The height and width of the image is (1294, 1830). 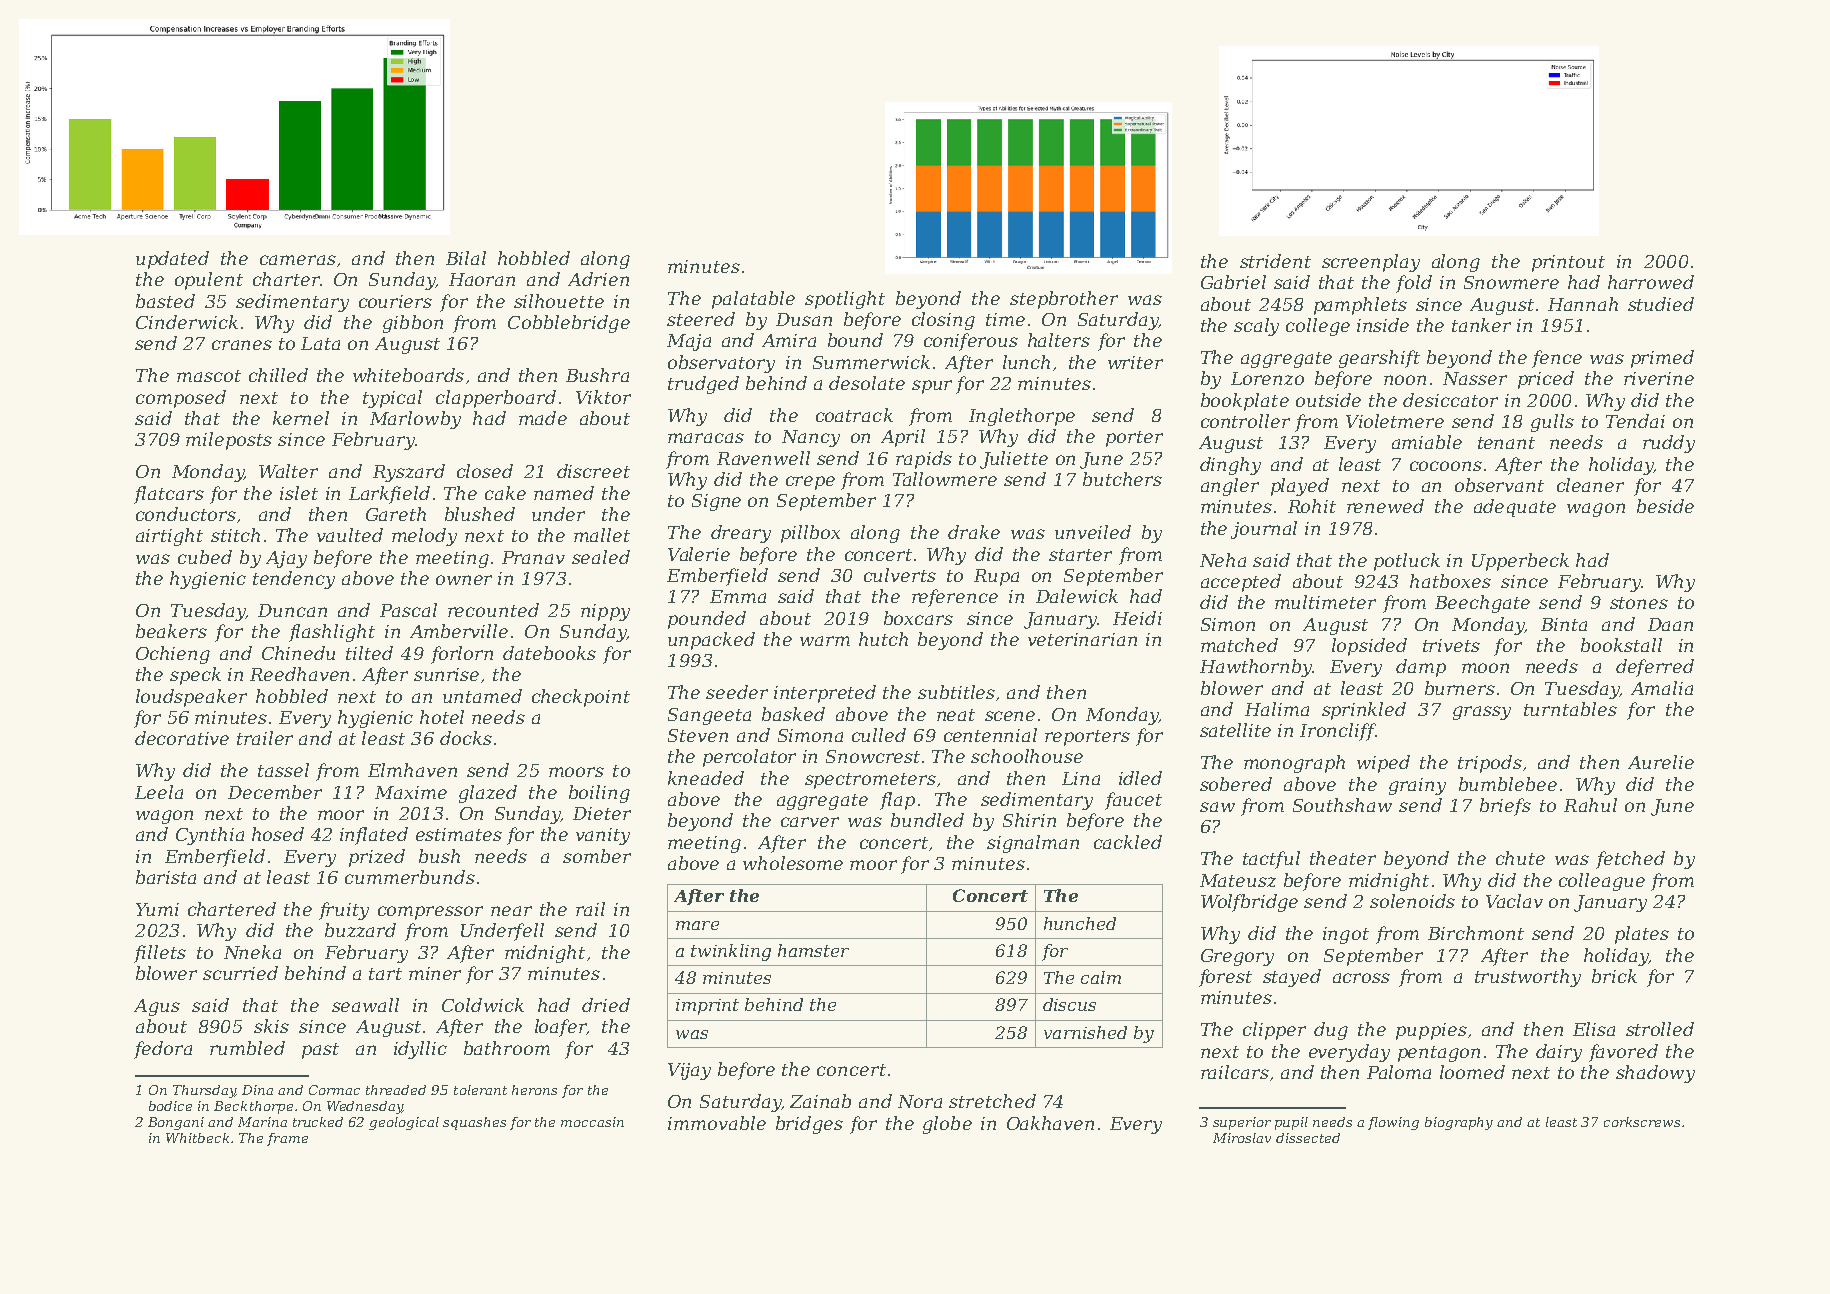 I want to click on nippy, so click(x=605, y=612).
